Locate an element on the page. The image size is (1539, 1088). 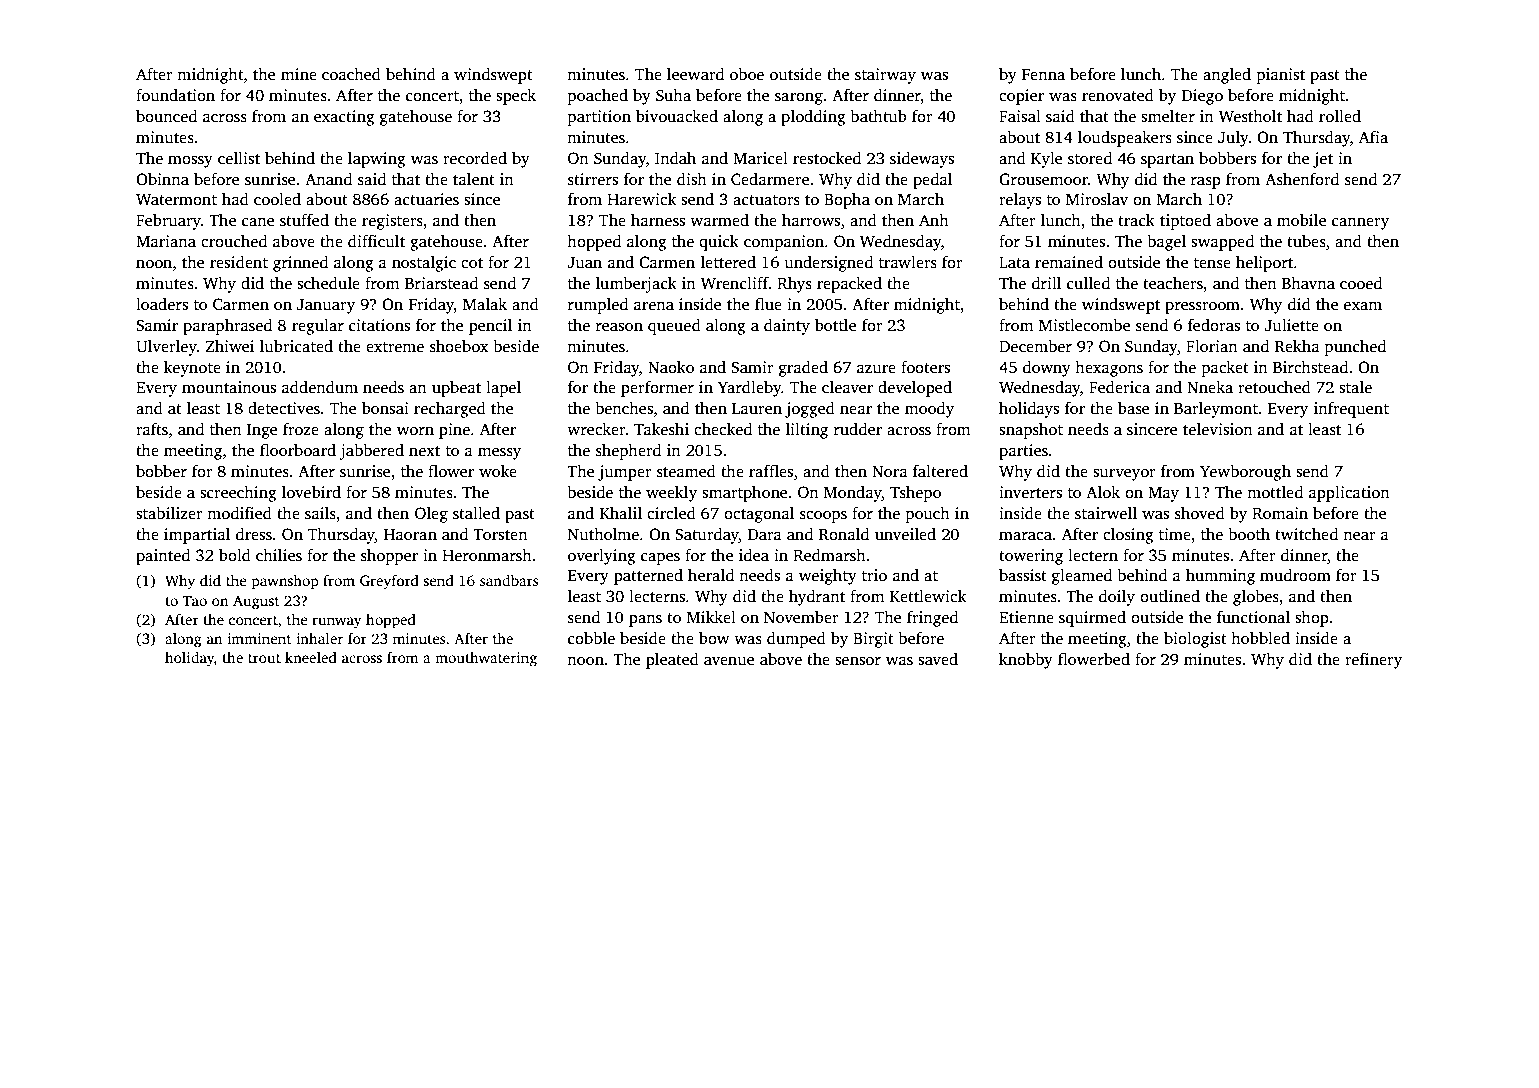
screeching is located at coordinates (238, 494).
